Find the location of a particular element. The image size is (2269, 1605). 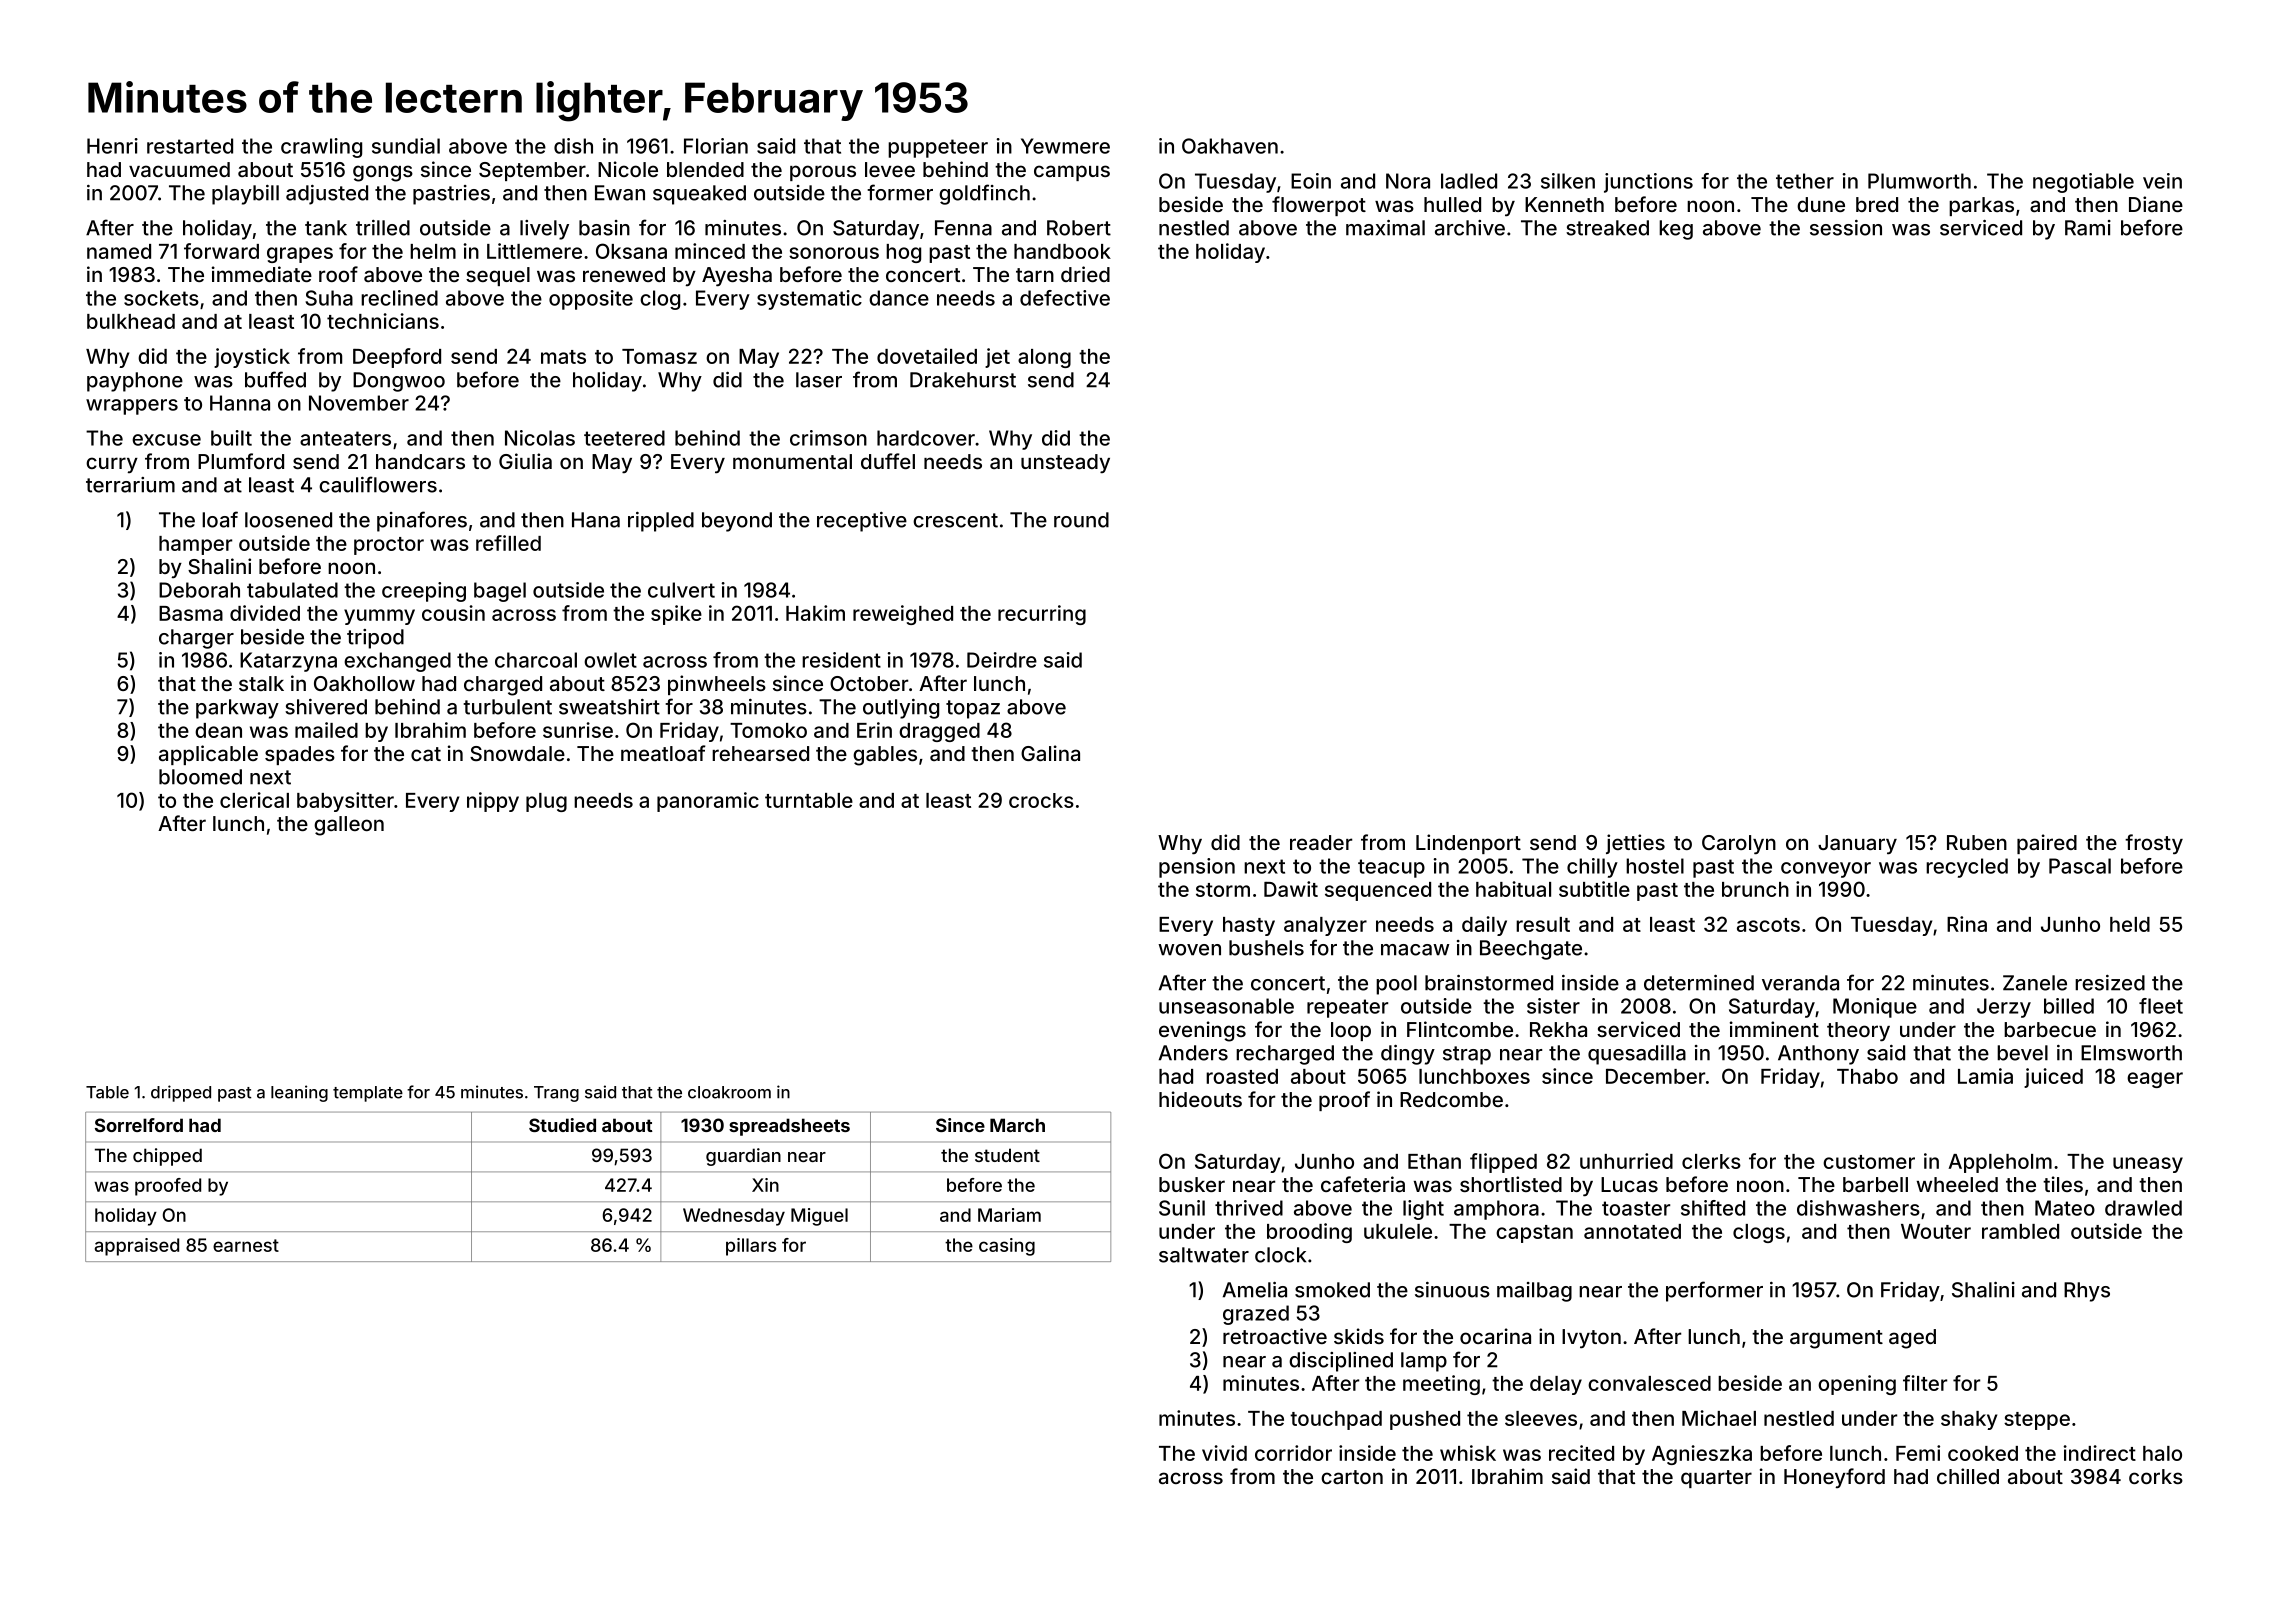

divided is located at coordinates (265, 613).
